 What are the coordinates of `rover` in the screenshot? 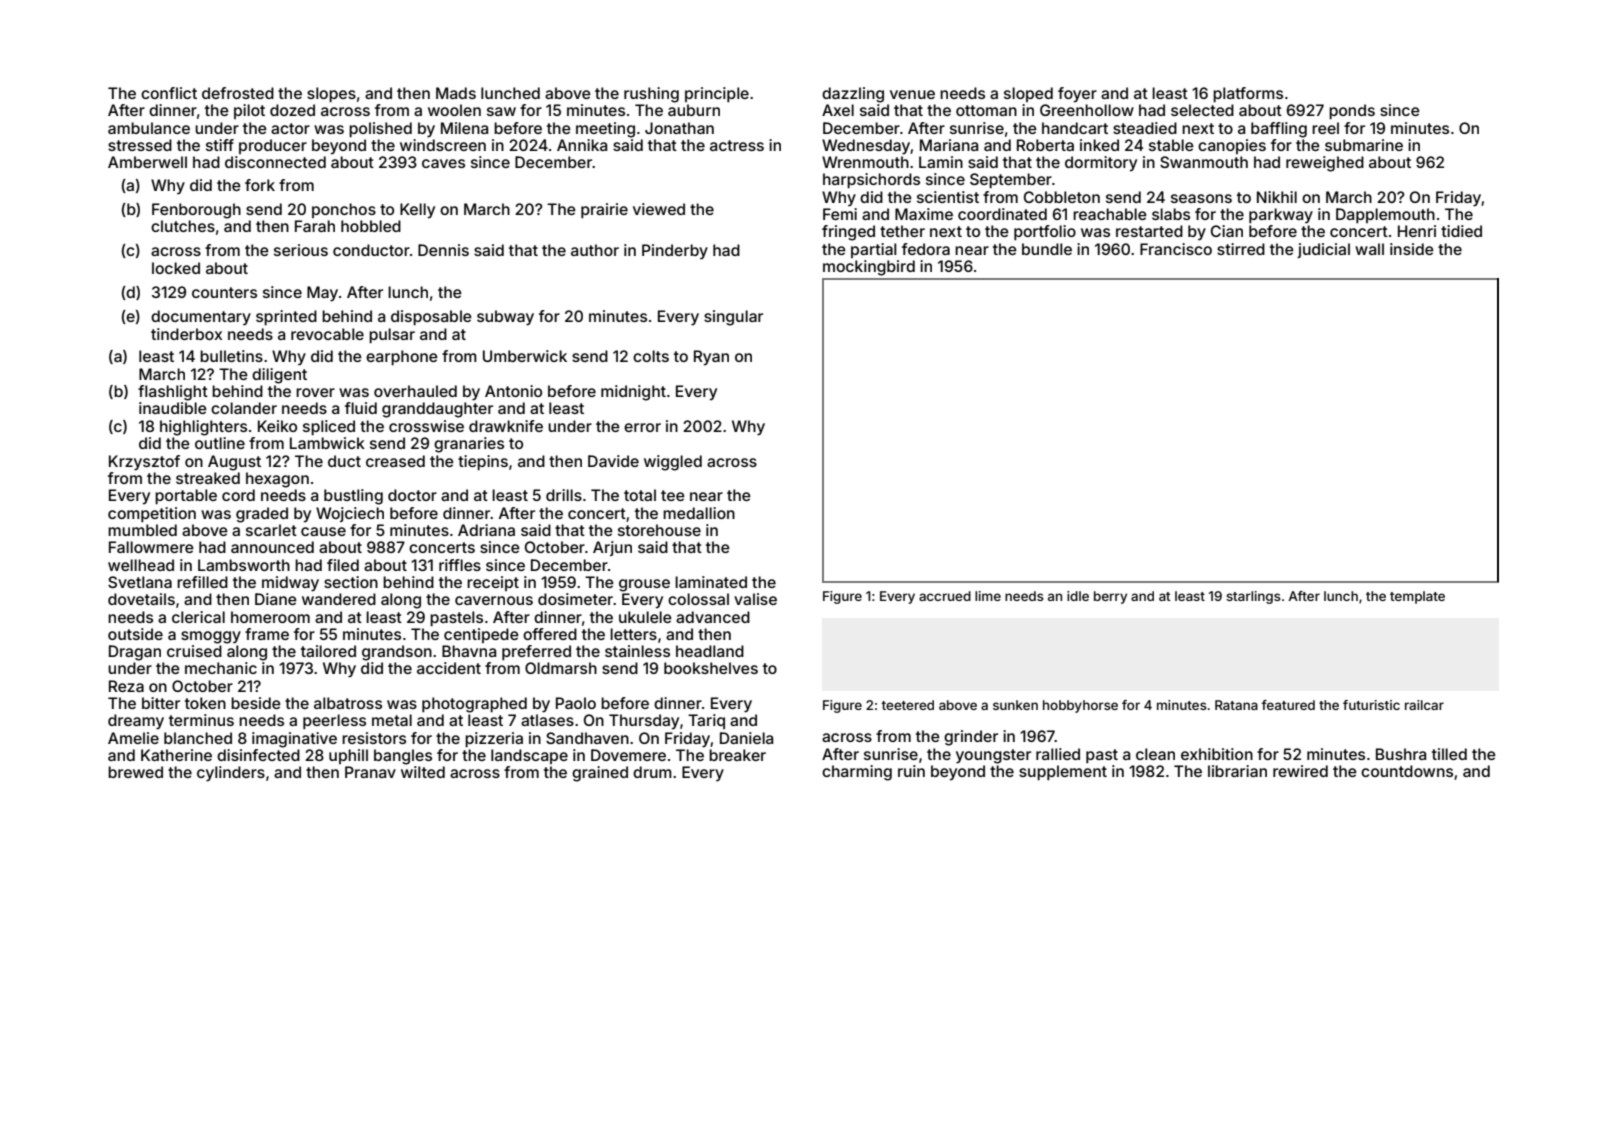 It's located at (315, 392).
